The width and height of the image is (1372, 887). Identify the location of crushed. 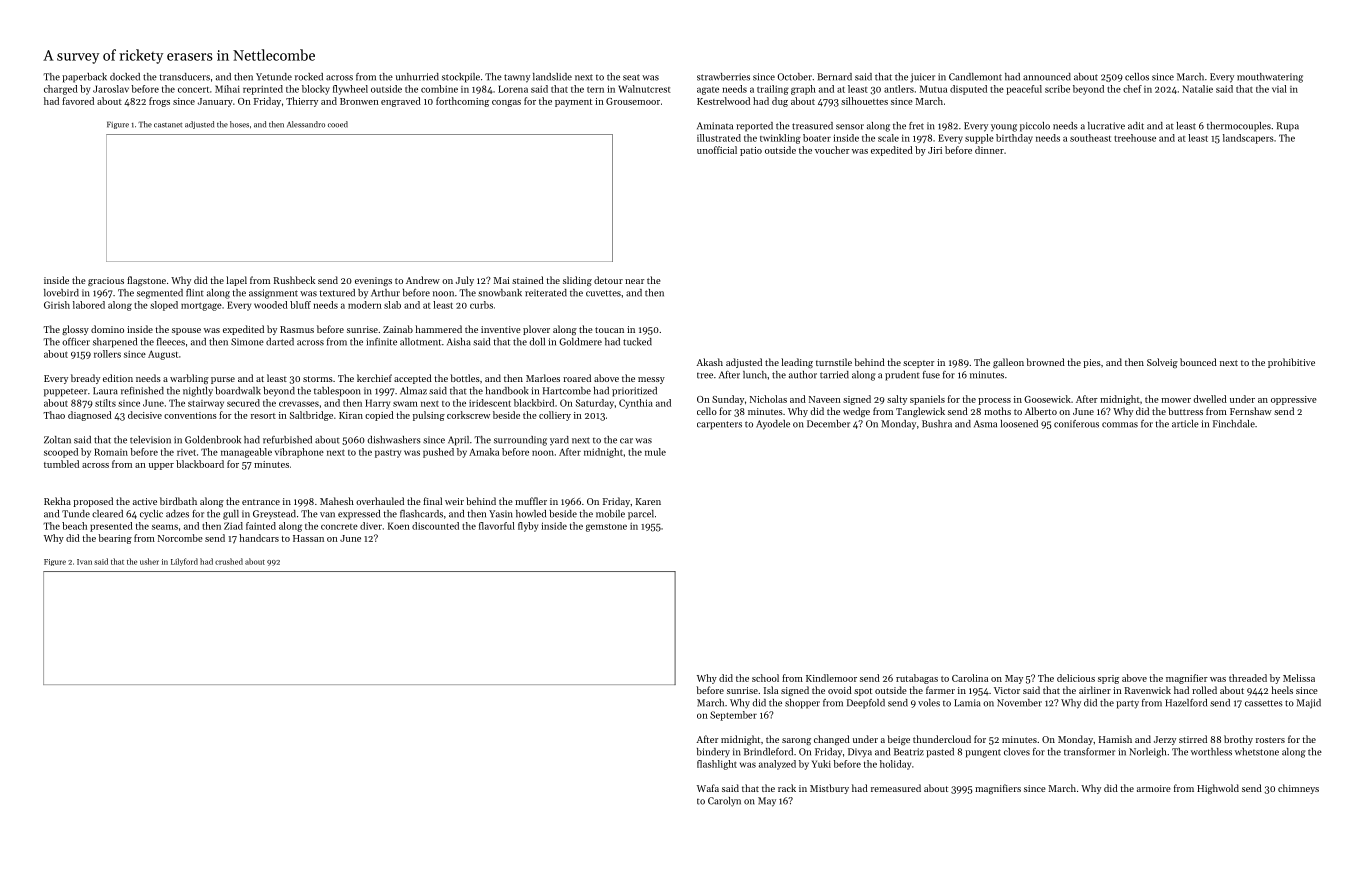
(229, 561).
